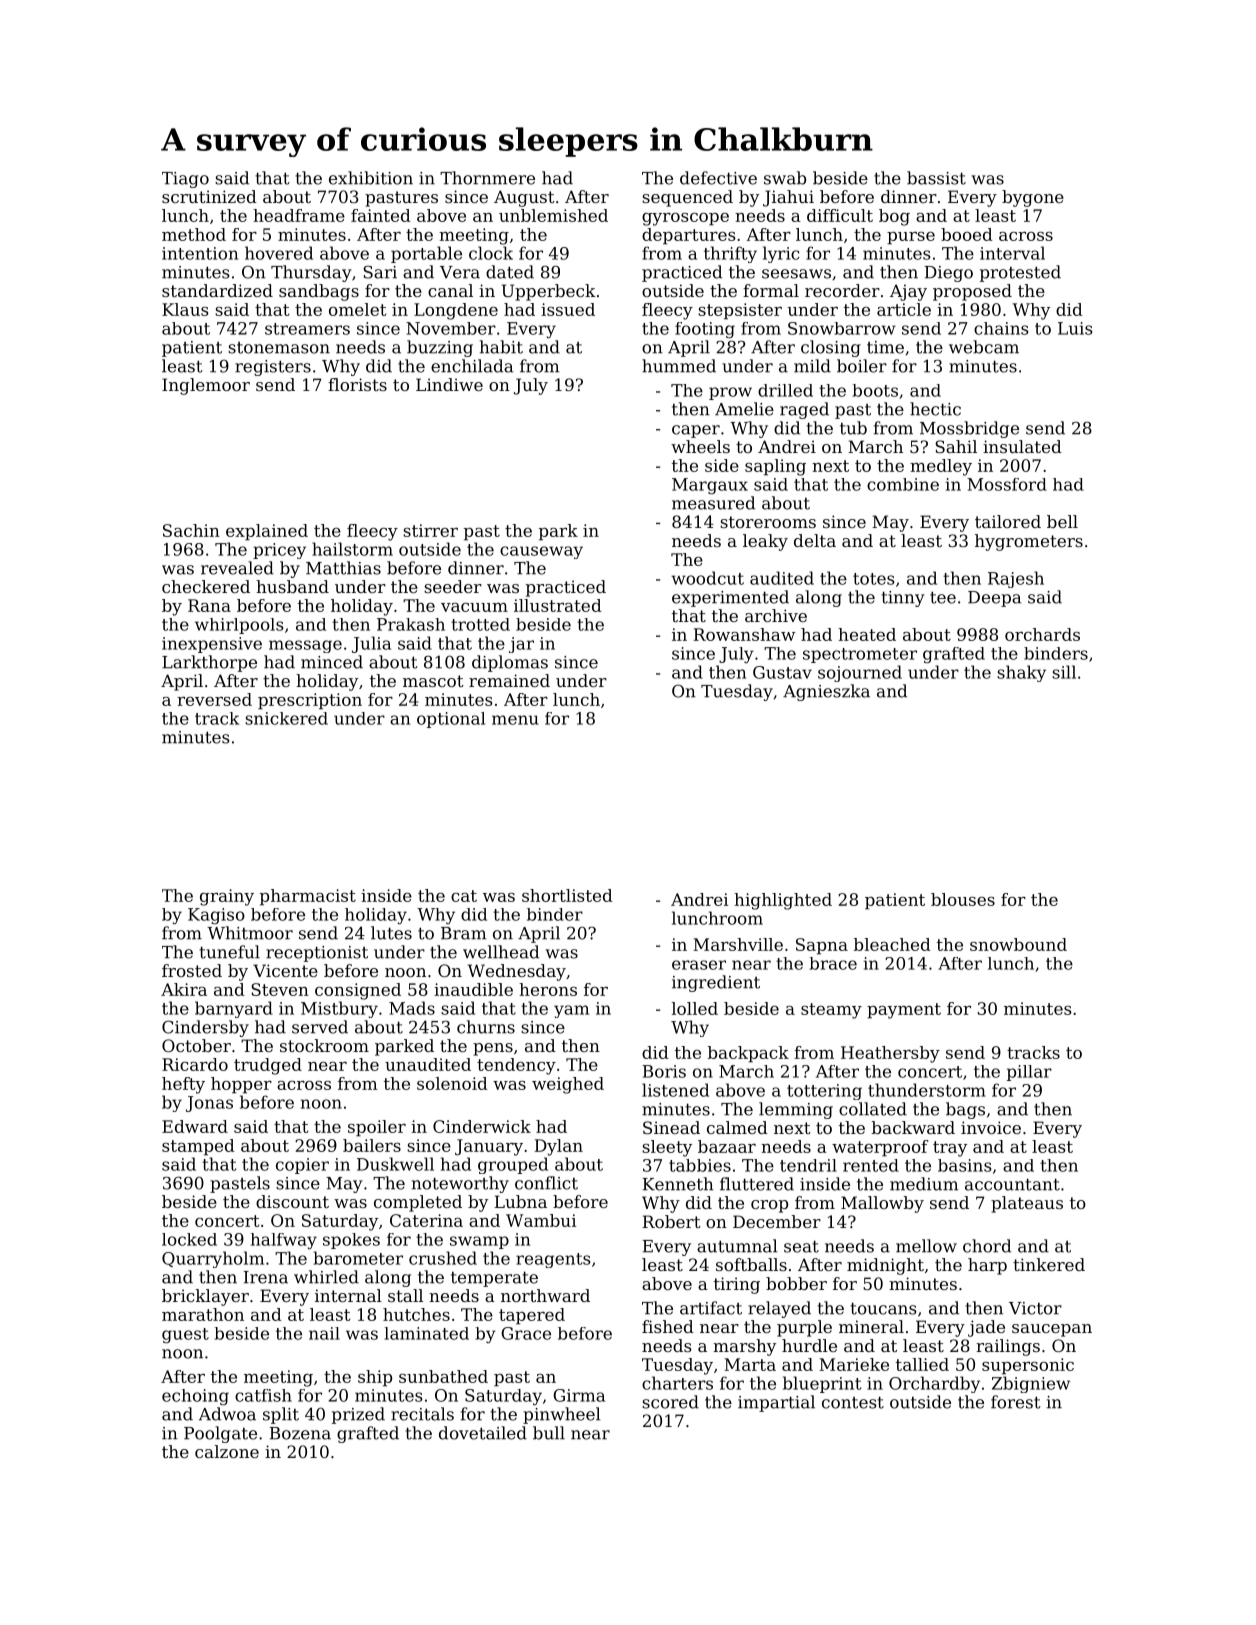 Image resolution: width=1256 pixels, height=1625 pixels. I want to click on bull, so click(549, 1433).
